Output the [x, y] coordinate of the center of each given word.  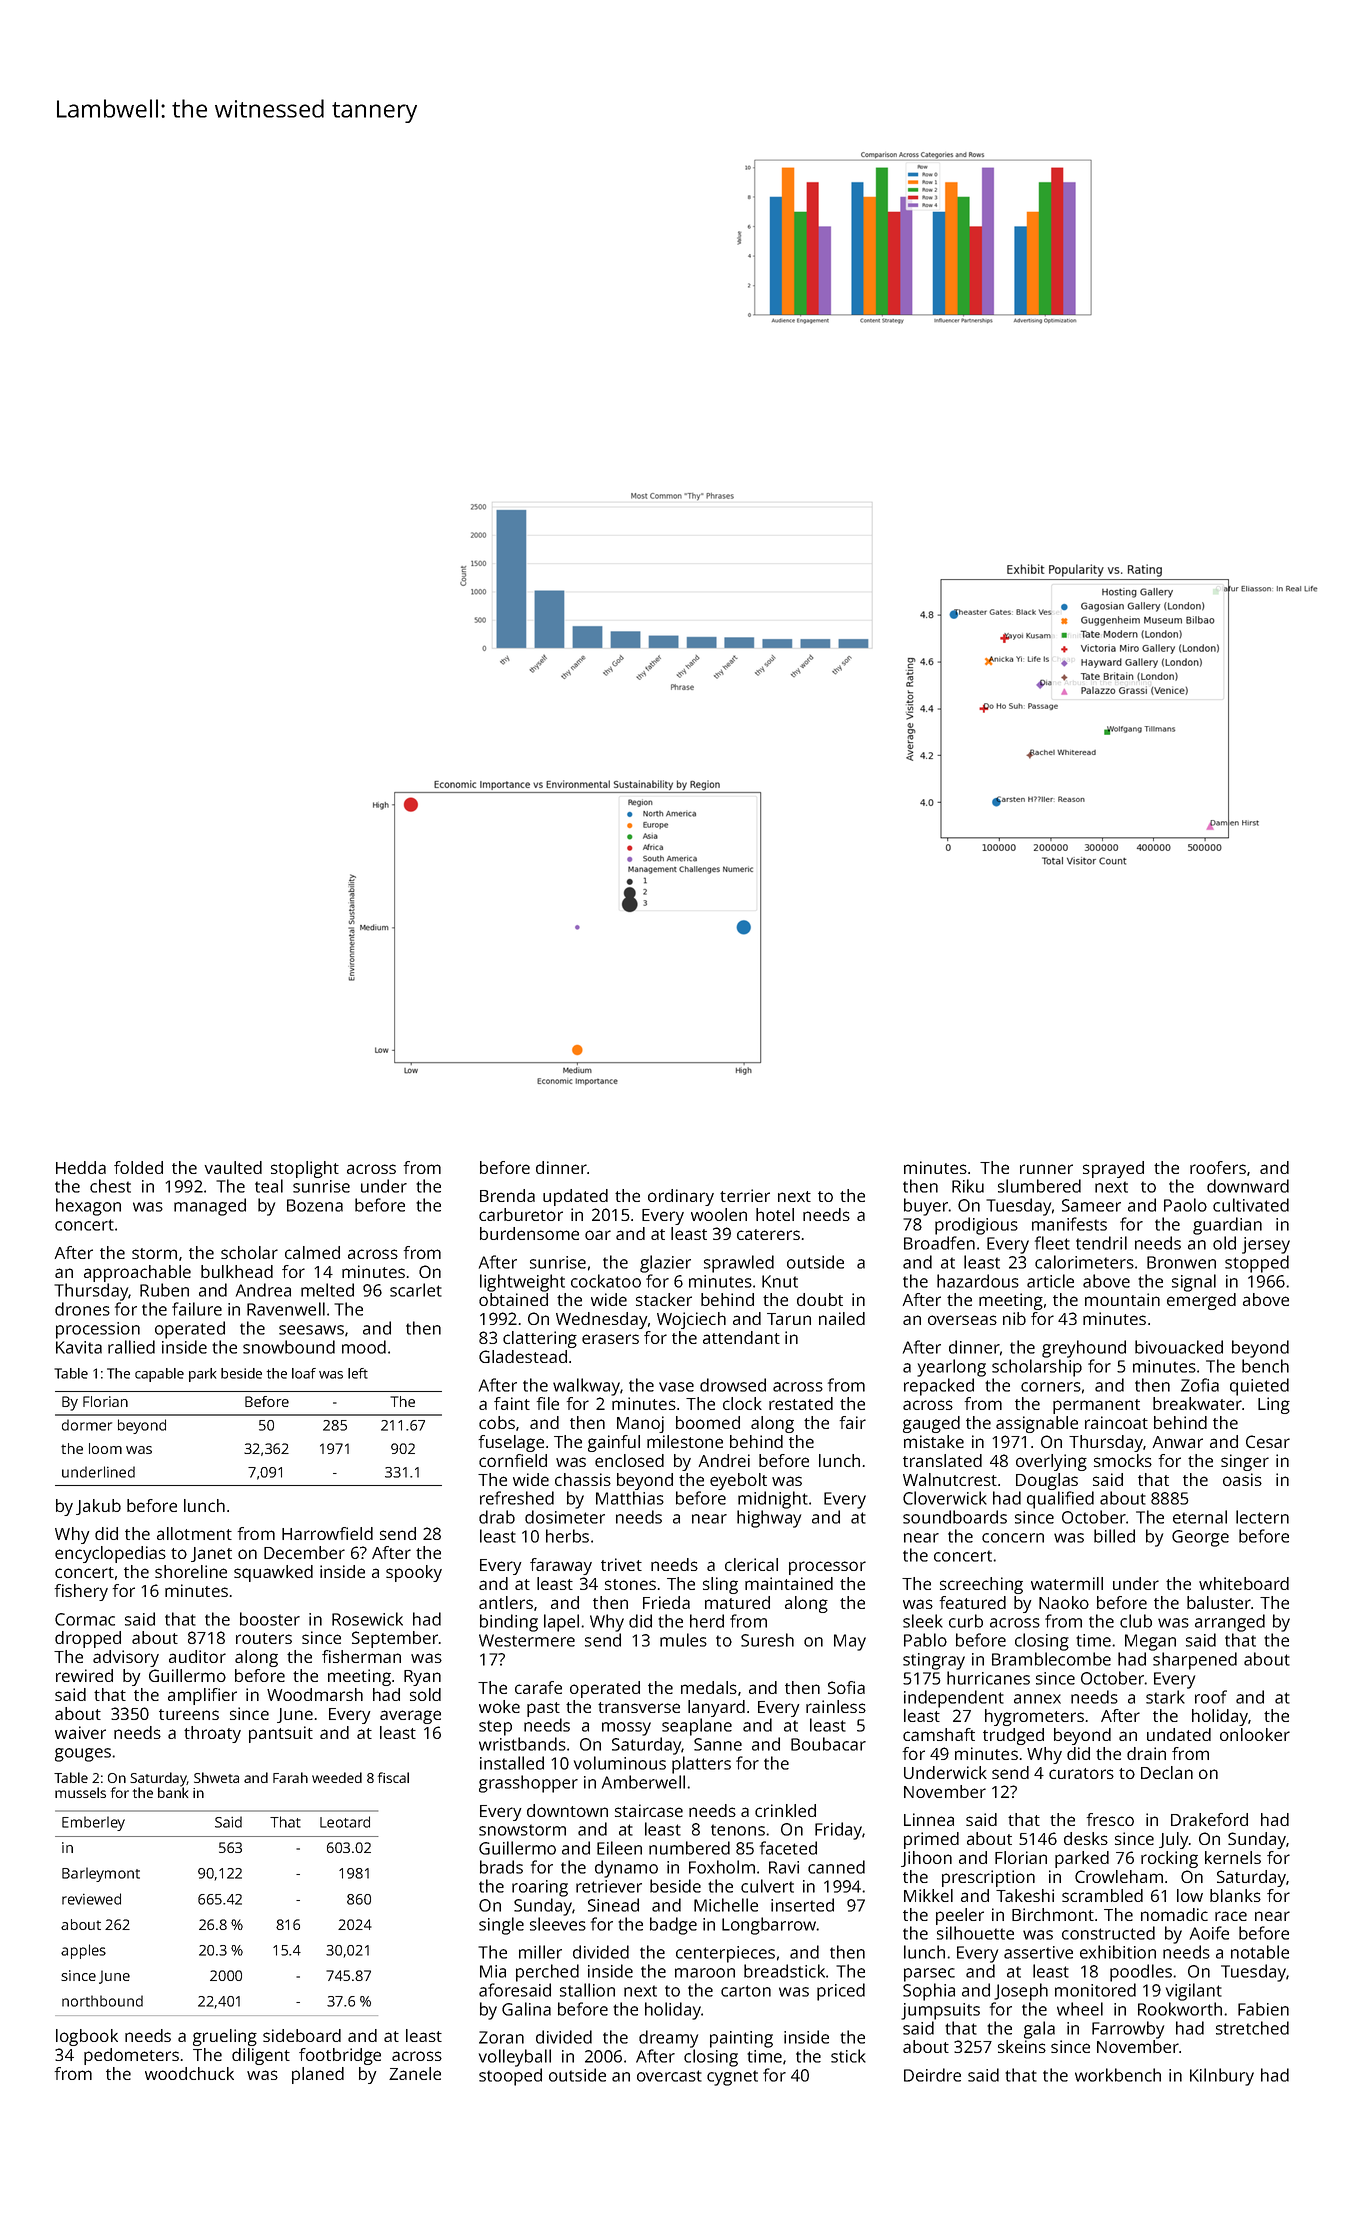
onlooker [1255, 1734]
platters [701, 1765]
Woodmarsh [315, 1694]
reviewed [91, 1899]
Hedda [81, 1167]
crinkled [785, 1810]
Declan [1167, 1772]
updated [575, 1197]
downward [1248, 1186]
